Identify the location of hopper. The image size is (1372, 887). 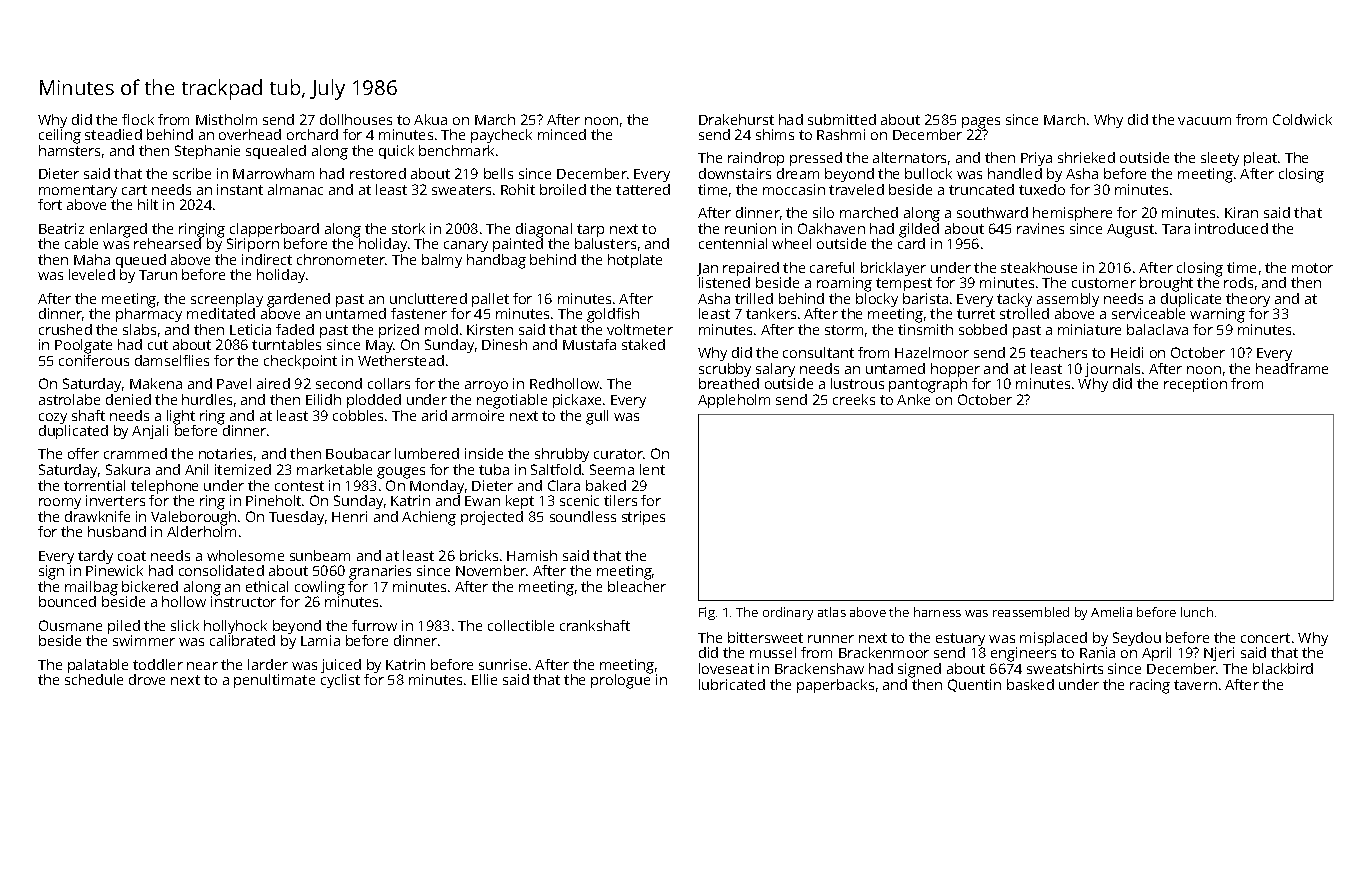
(955, 370).
